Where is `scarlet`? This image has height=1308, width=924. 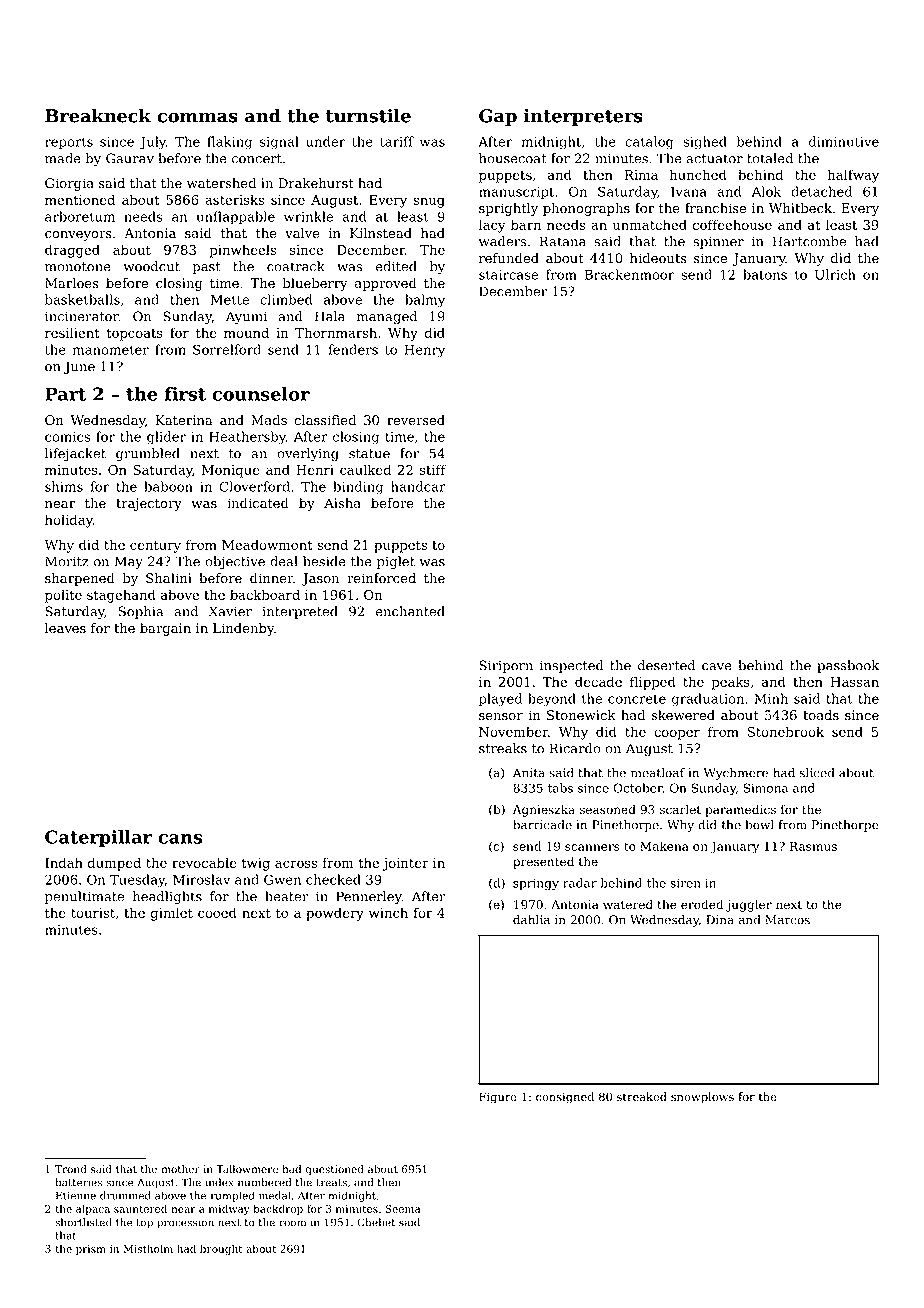 scarlet is located at coordinates (680, 809).
